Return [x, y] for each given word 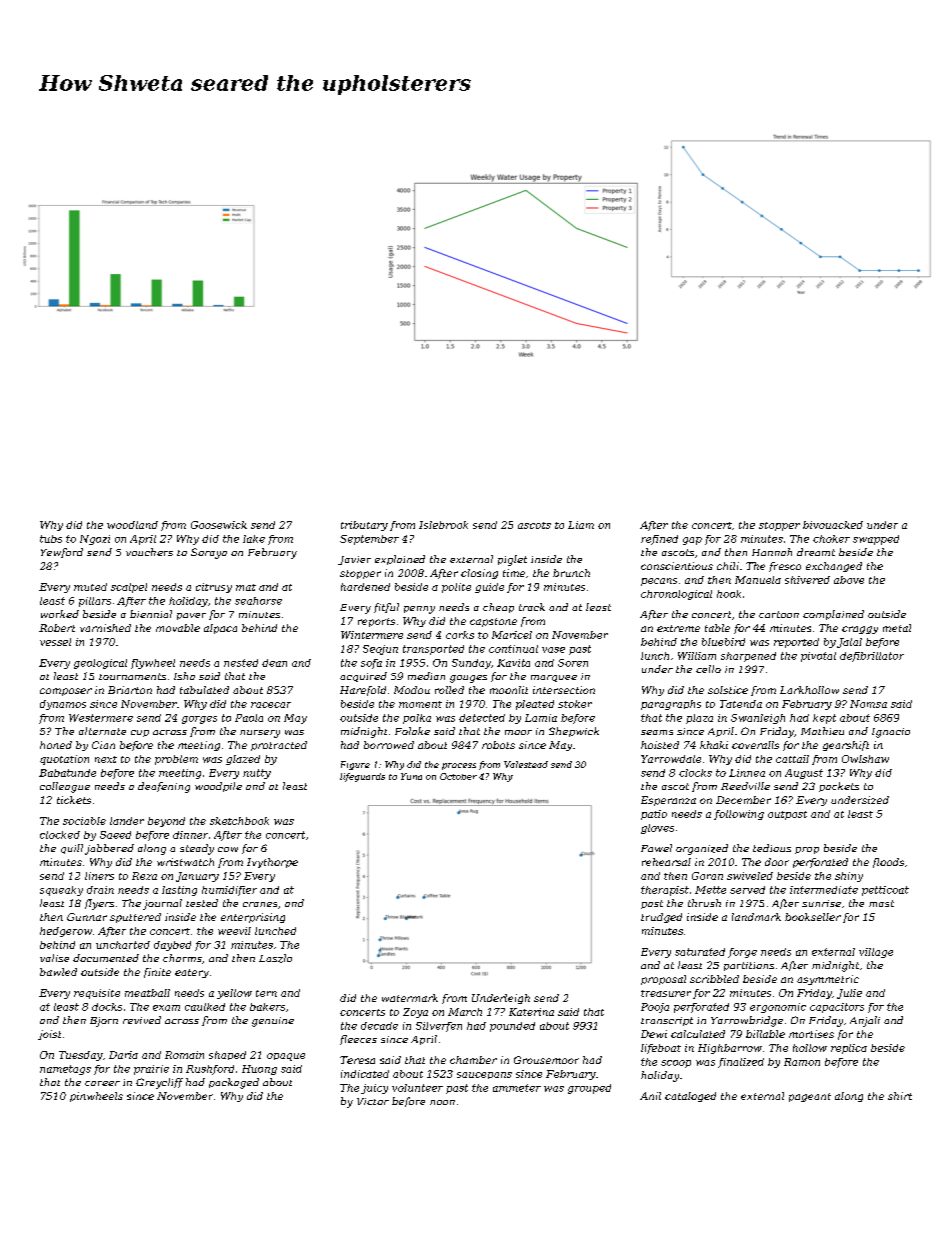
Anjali [865, 1021]
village [876, 953]
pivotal [818, 657]
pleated [535, 705]
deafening [164, 787]
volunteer [417, 1088]
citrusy [214, 588]
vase [553, 650]
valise [54, 958]
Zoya [415, 1013]
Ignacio [891, 733]
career [102, 1083]
